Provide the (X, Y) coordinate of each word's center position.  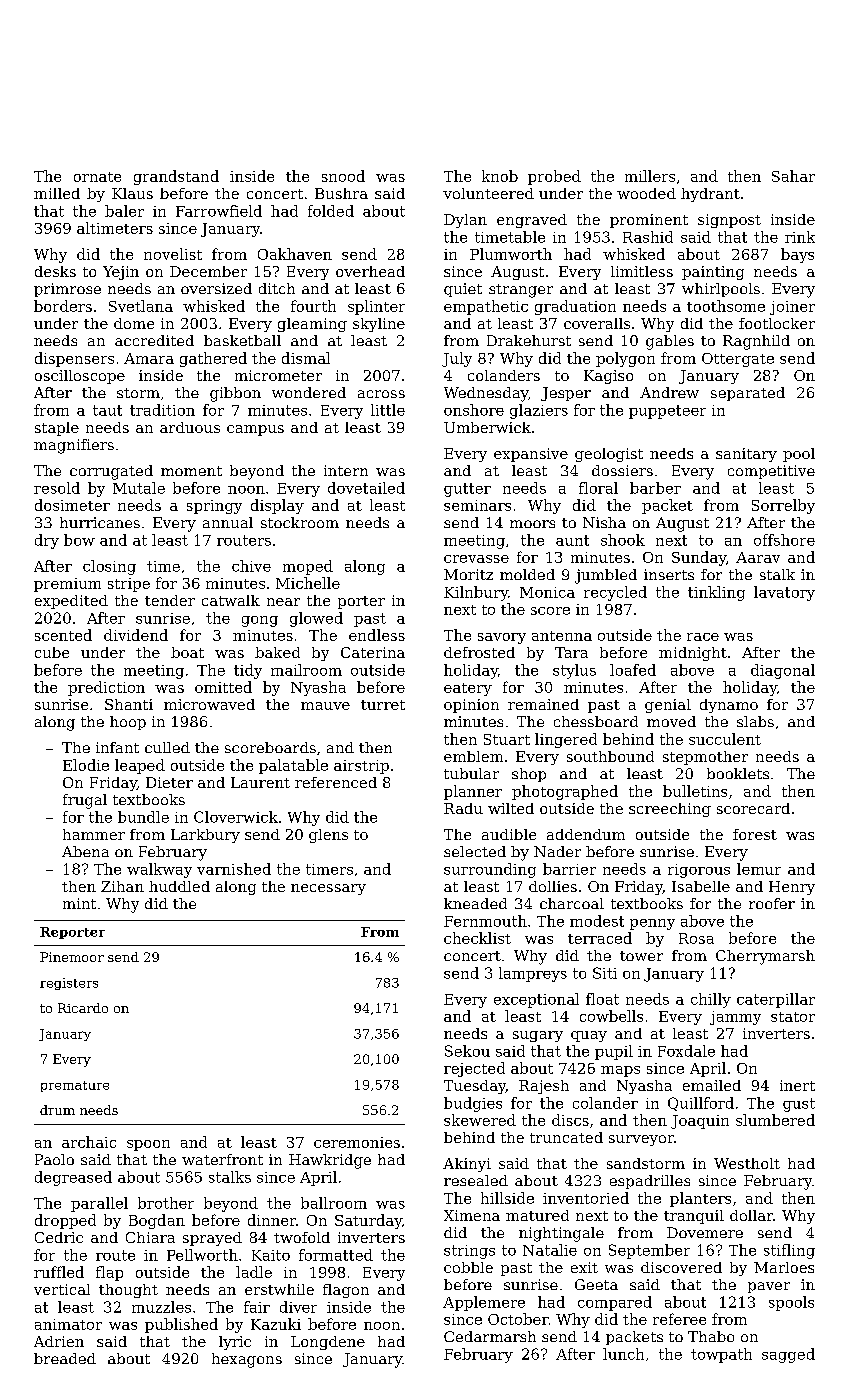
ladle (254, 1272)
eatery (468, 689)
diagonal (783, 671)
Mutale (139, 488)
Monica (547, 592)
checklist (477, 938)
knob (500, 176)
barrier (569, 869)
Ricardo (83, 1008)
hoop (128, 723)
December (208, 271)
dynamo (729, 706)
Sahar (793, 176)
